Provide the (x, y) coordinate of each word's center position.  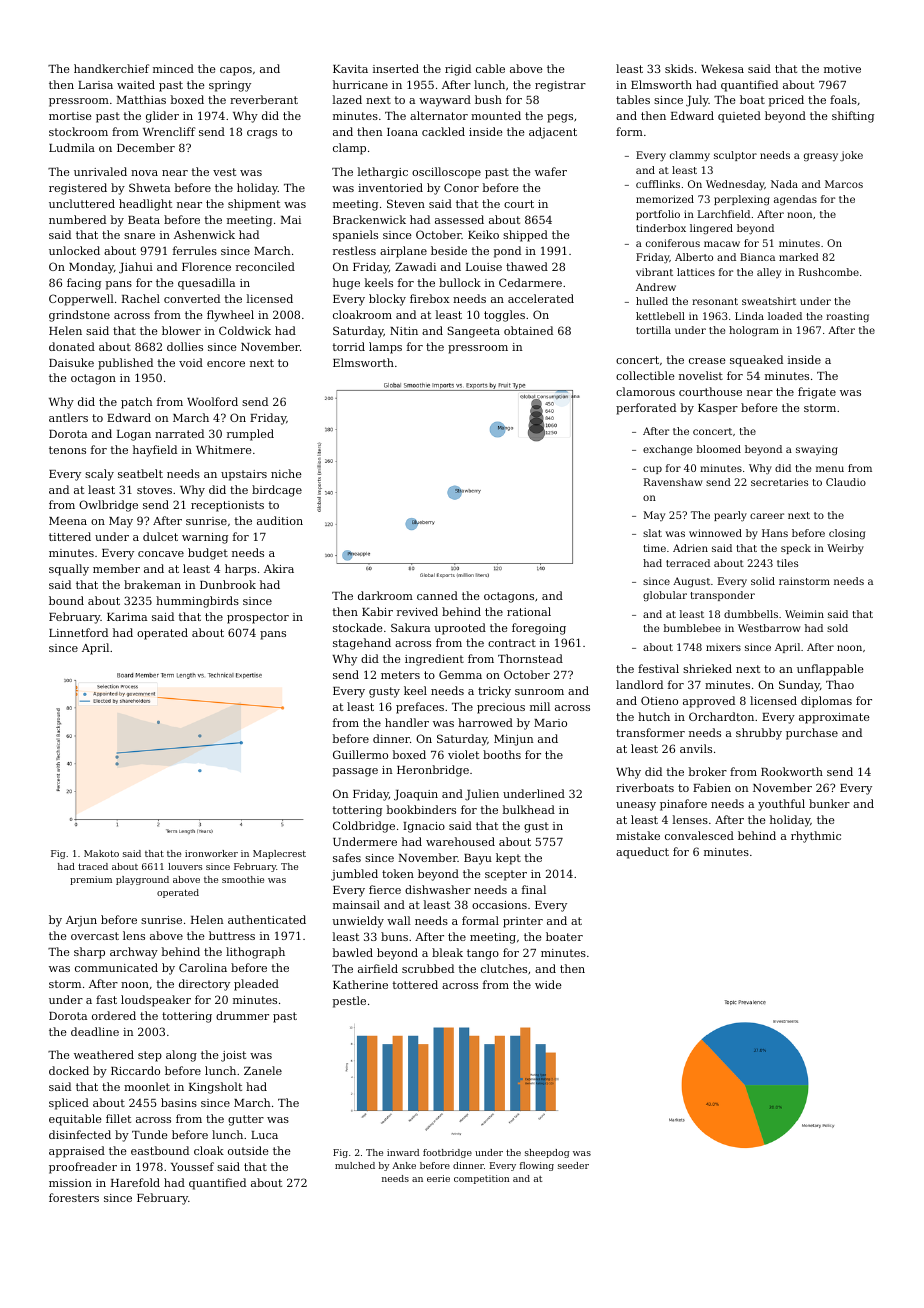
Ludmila (72, 147)
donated (72, 346)
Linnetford (78, 632)
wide (548, 984)
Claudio (846, 482)
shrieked (707, 668)
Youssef (192, 1166)
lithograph (255, 953)
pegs (560, 118)
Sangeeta (474, 332)
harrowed (485, 722)
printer (523, 922)
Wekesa (722, 68)
